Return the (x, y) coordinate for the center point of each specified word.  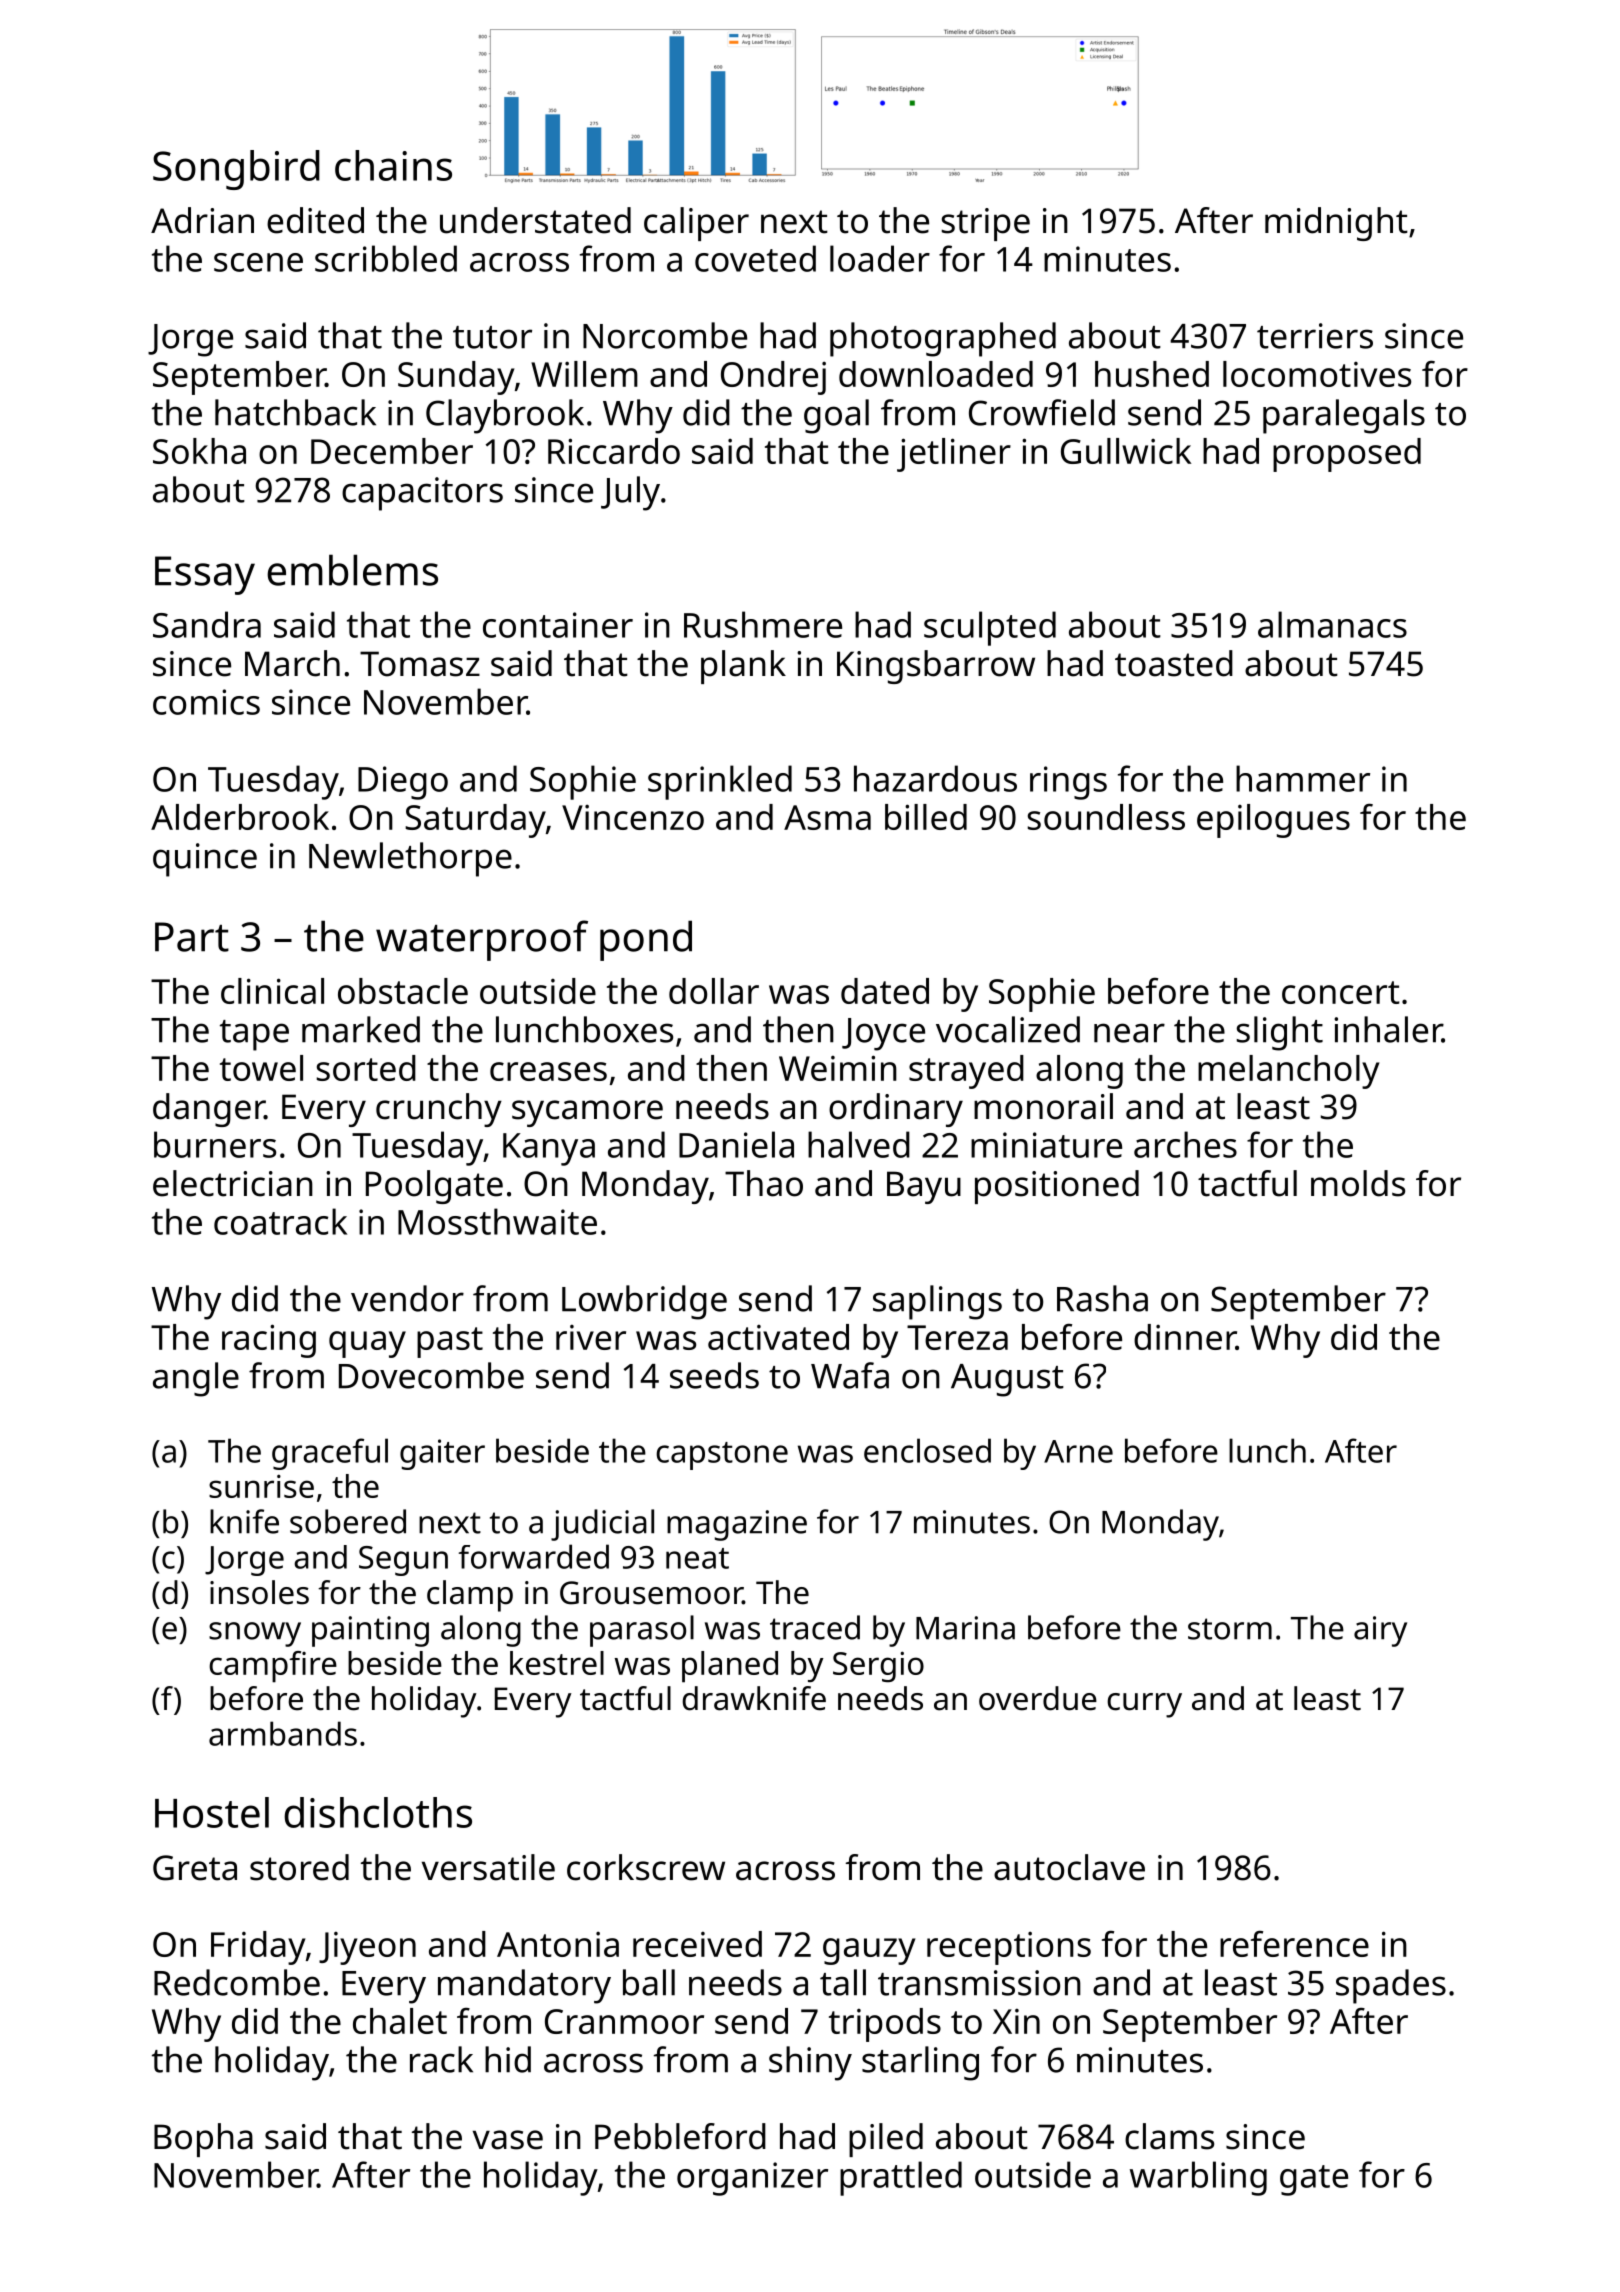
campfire (273, 1667)
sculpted (990, 628)
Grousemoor (651, 1593)
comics (206, 702)
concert (1341, 992)
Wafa (850, 1375)
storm (1230, 1629)
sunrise (261, 1486)
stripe (986, 224)
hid (508, 2059)
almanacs (1332, 624)
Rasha (1102, 1298)
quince (205, 860)
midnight (1336, 224)
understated (535, 220)
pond (646, 940)
